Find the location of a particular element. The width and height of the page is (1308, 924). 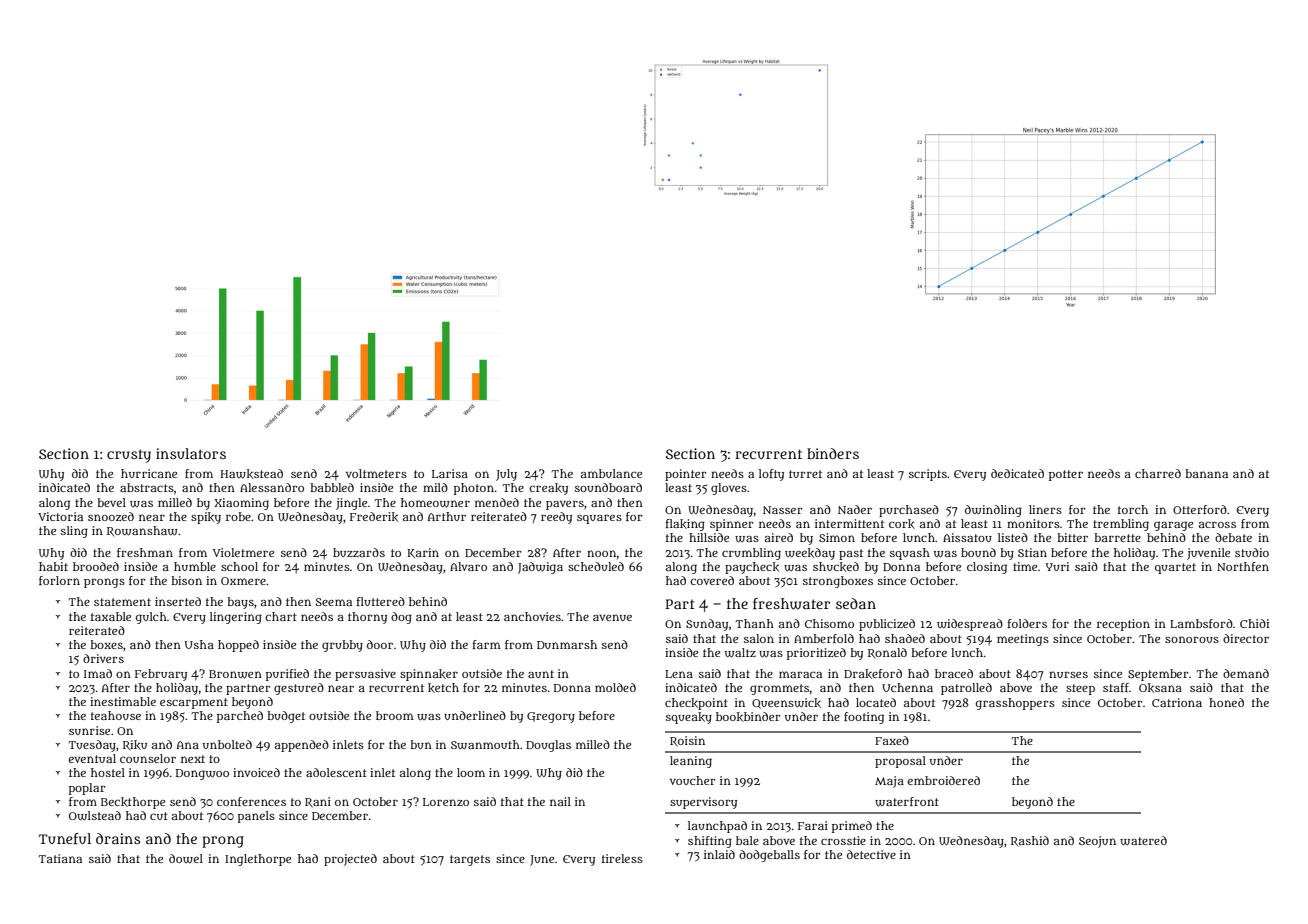

grasshoppers is located at coordinates (1015, 704).
